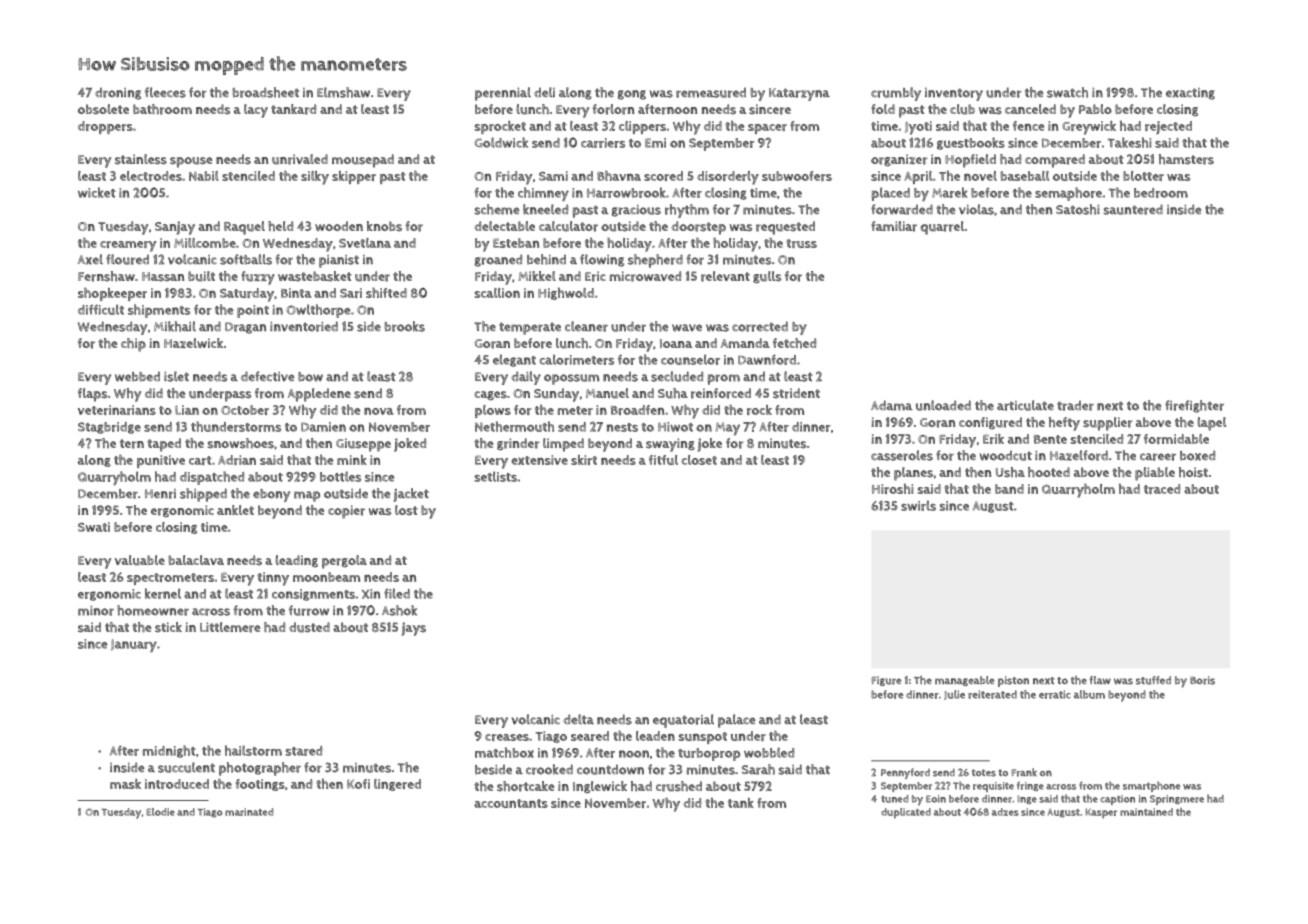  Describe the element at coordinates (544, 92) in the image. I see `deli` at that location.
